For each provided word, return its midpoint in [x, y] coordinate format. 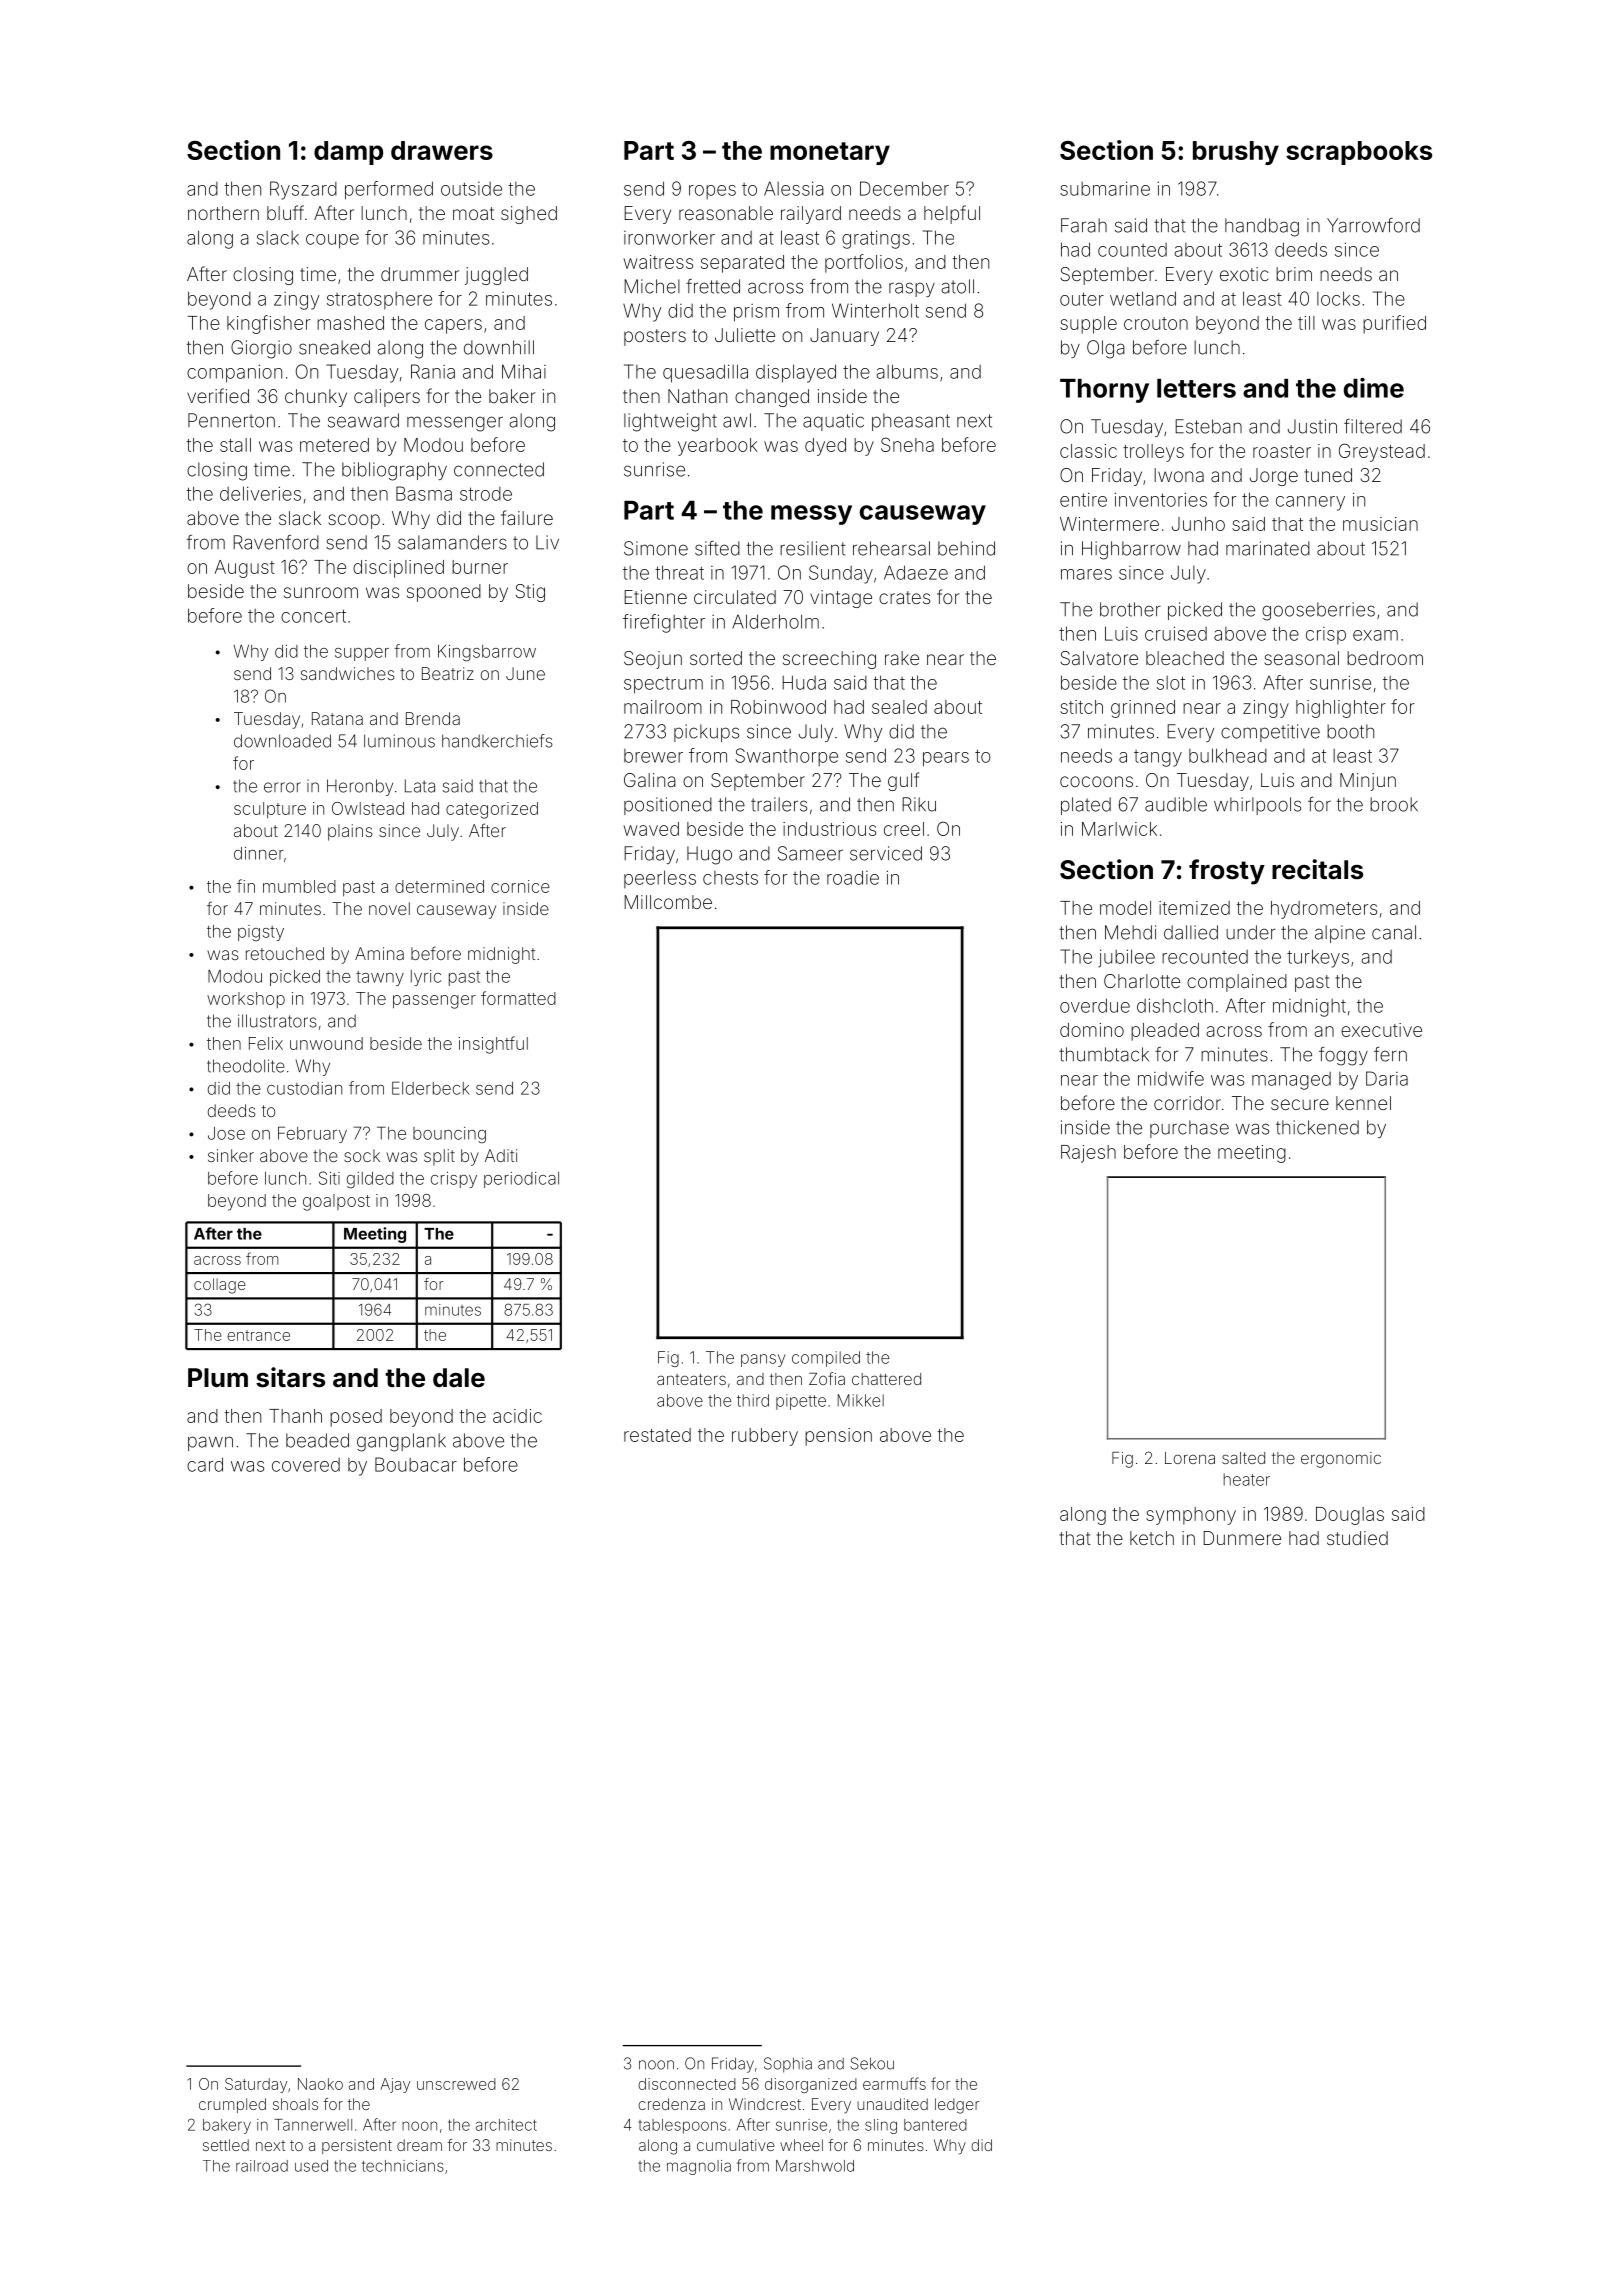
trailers [779, 804]
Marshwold [815, 2166]
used [311, 2166]
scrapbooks [1359, 153]
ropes [712, 192]
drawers [442, 150]
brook [1394, 804]
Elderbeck [430, 1088]
